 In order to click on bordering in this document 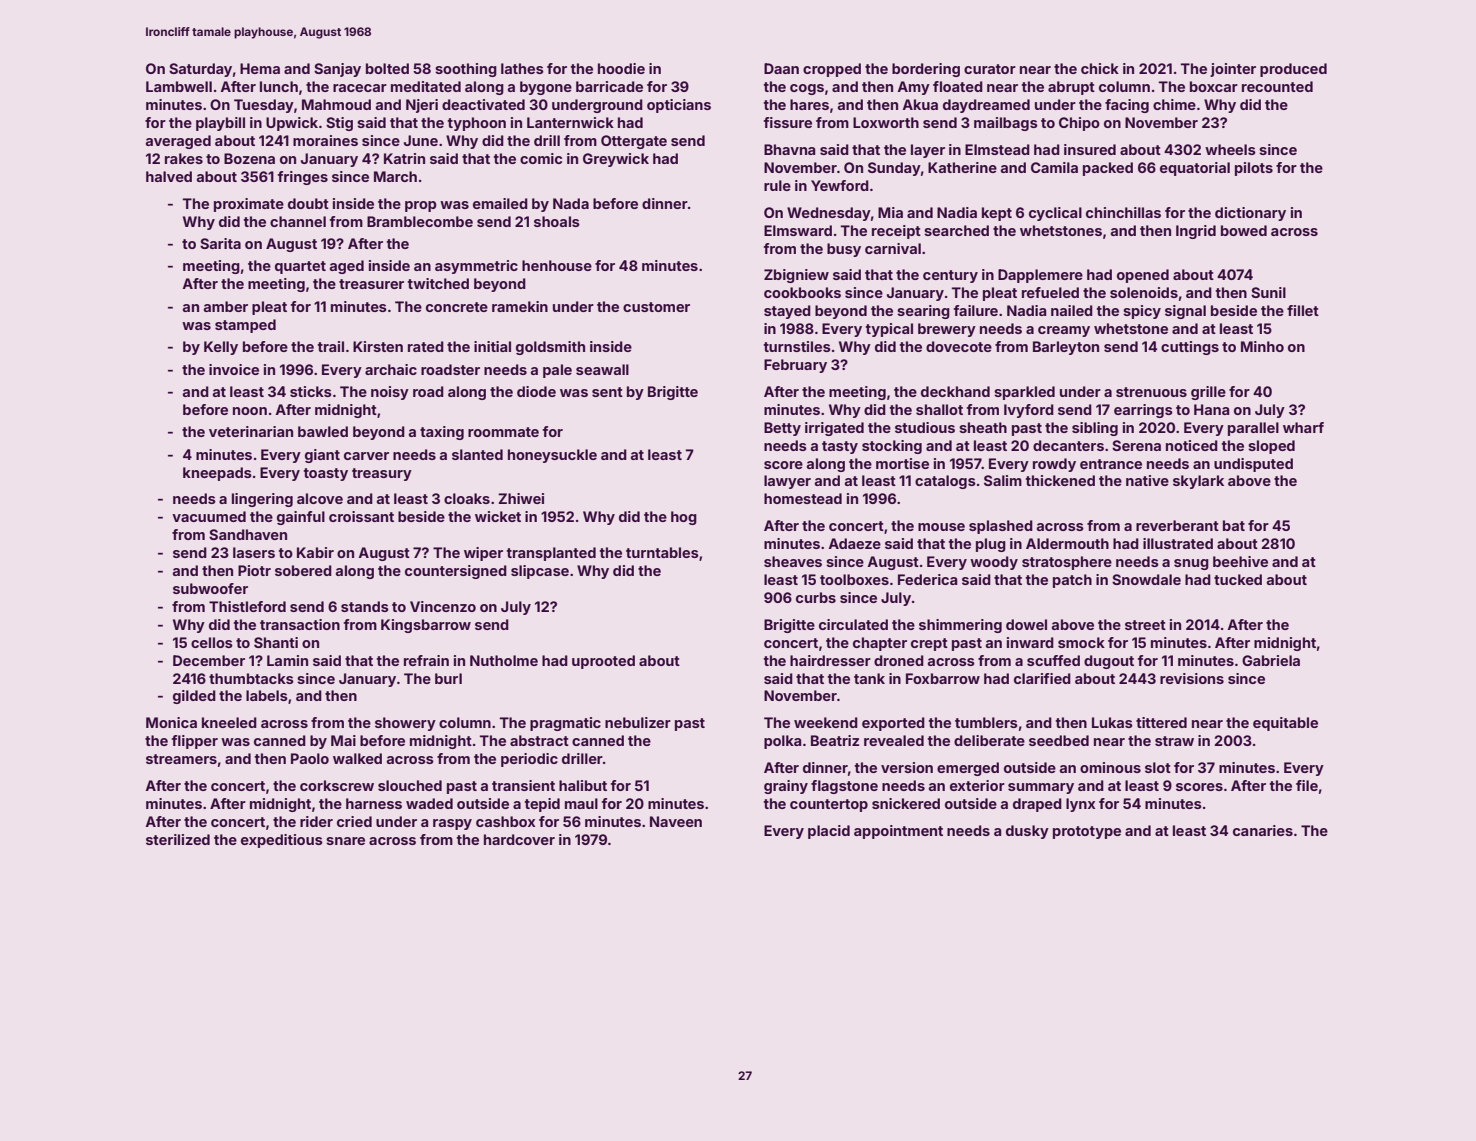, I will do `click(926, 70)`.
